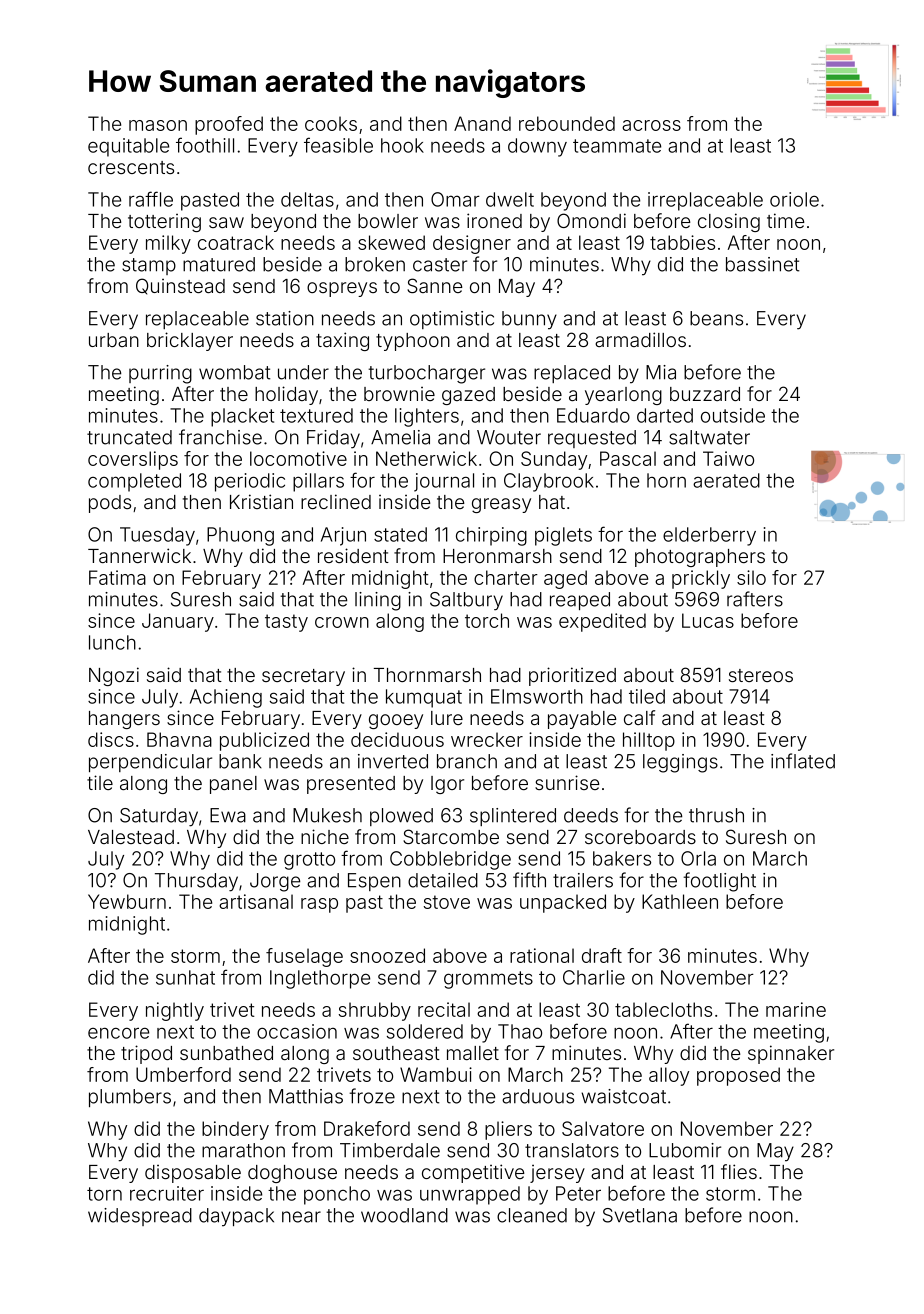 This screenshot has width=924, height=1314. Describe the element at coordinates (649, 741) in the screenshot. I see `hilltop` at that location.
